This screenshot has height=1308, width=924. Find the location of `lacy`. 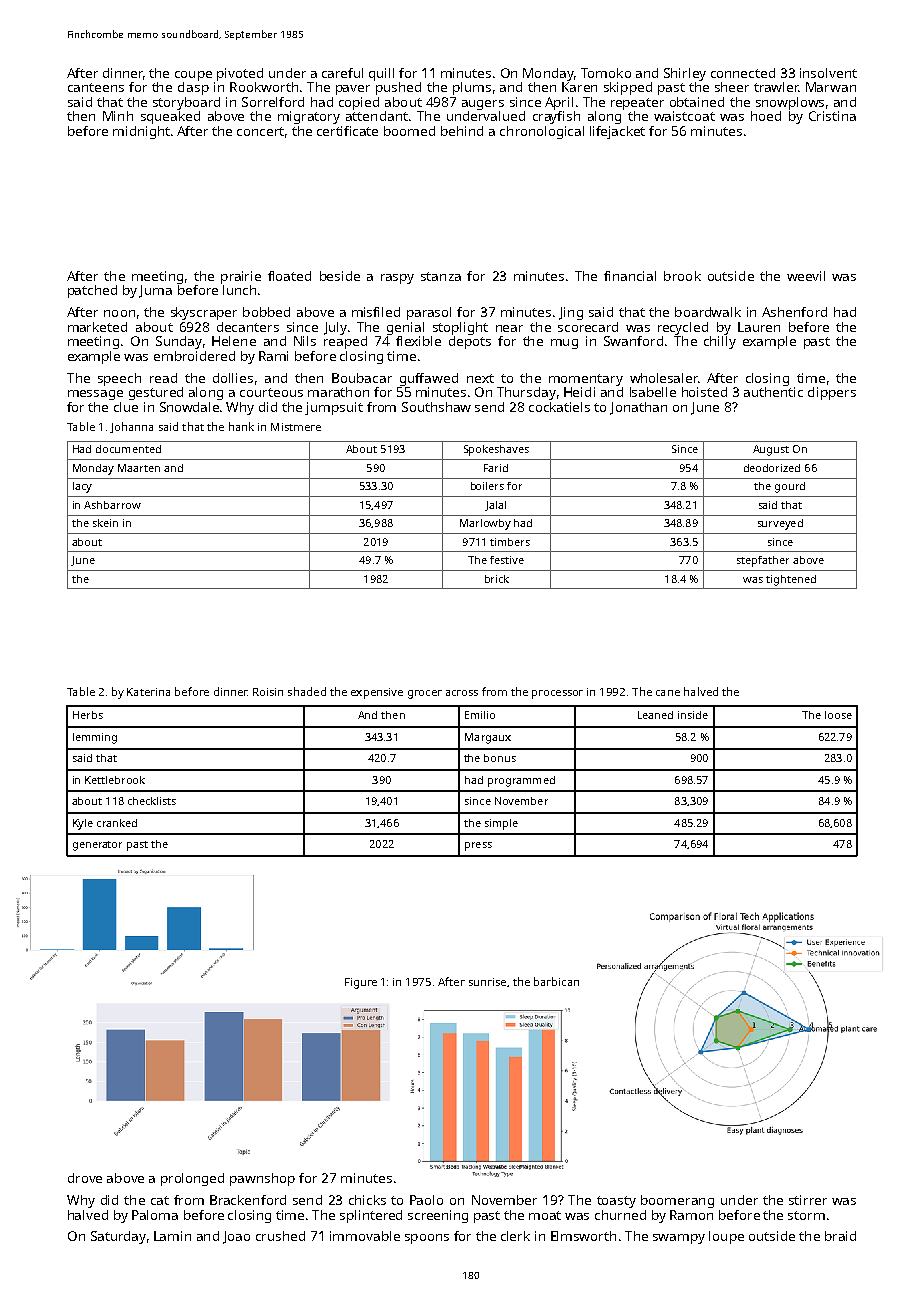

lacy is located at coordinates (82, 487).
